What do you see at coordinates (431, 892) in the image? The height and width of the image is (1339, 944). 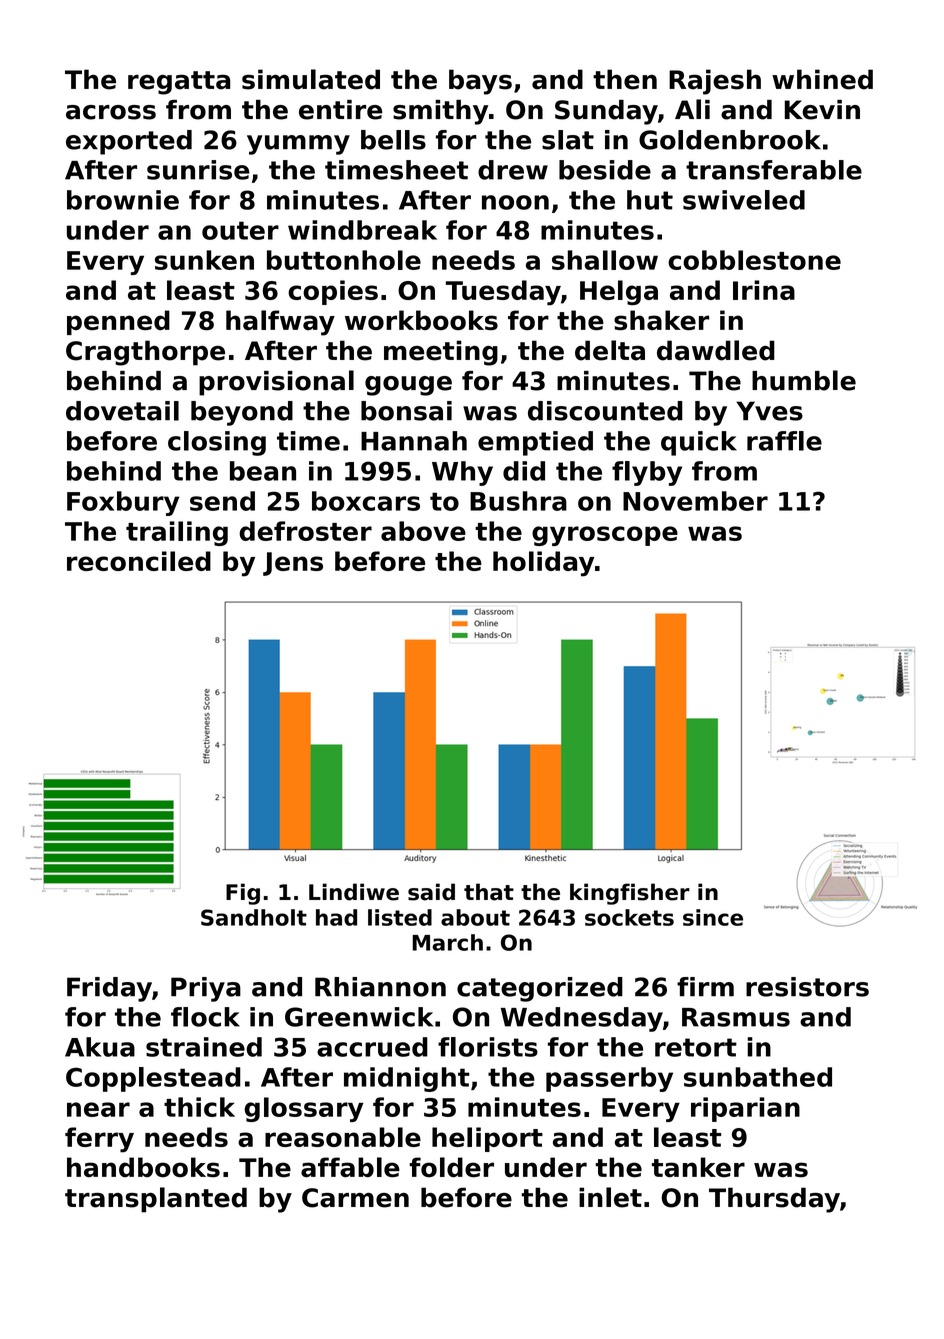 I see `said` at bounding box center [431, 892].
